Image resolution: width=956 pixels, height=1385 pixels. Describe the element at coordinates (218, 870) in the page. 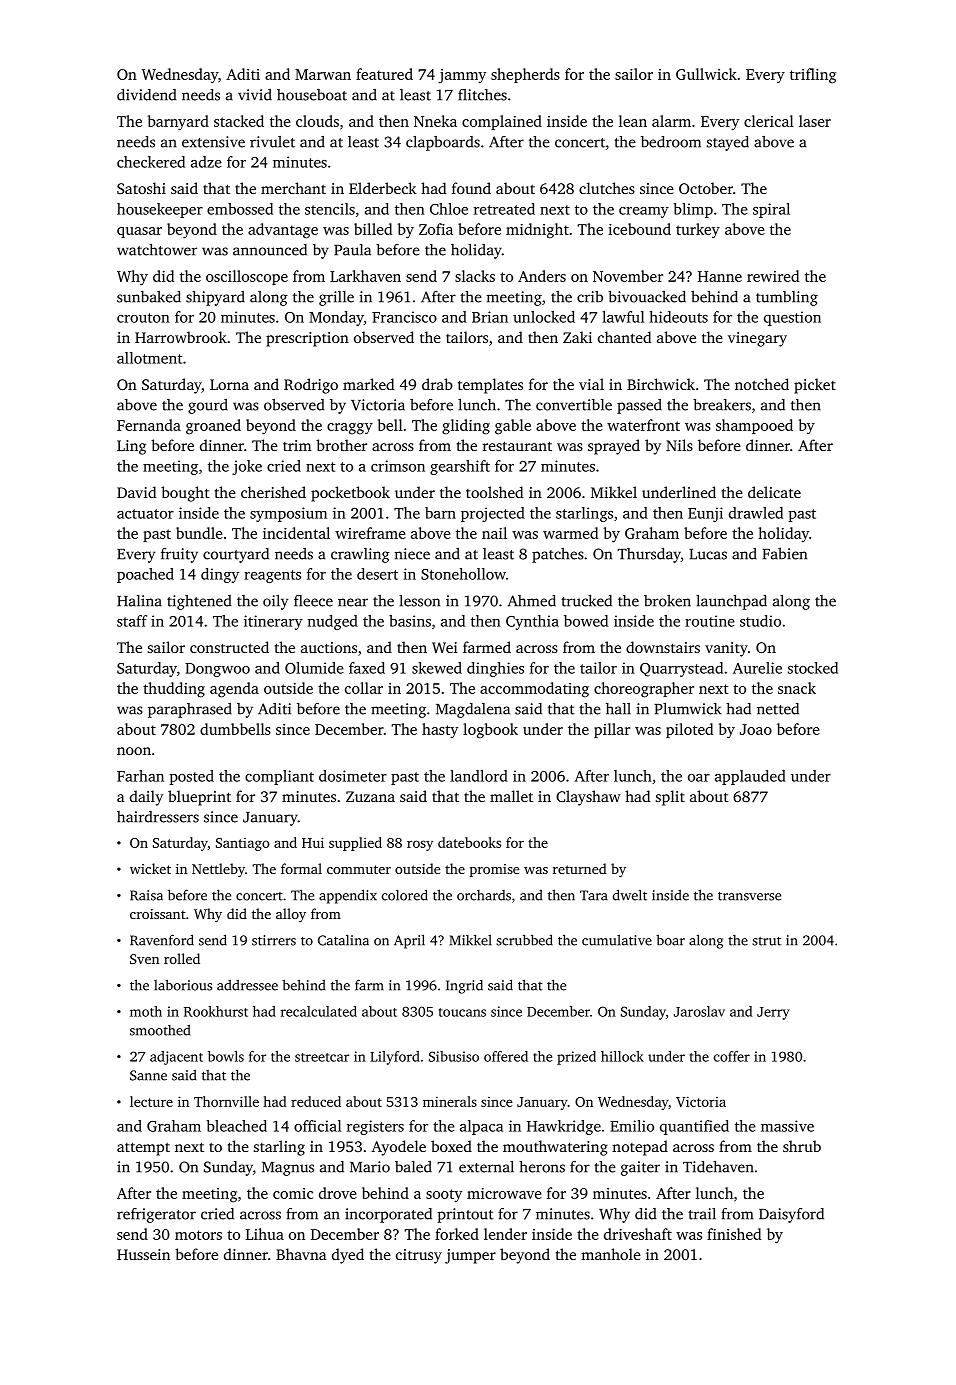

I see `Nettleby` at that location.
